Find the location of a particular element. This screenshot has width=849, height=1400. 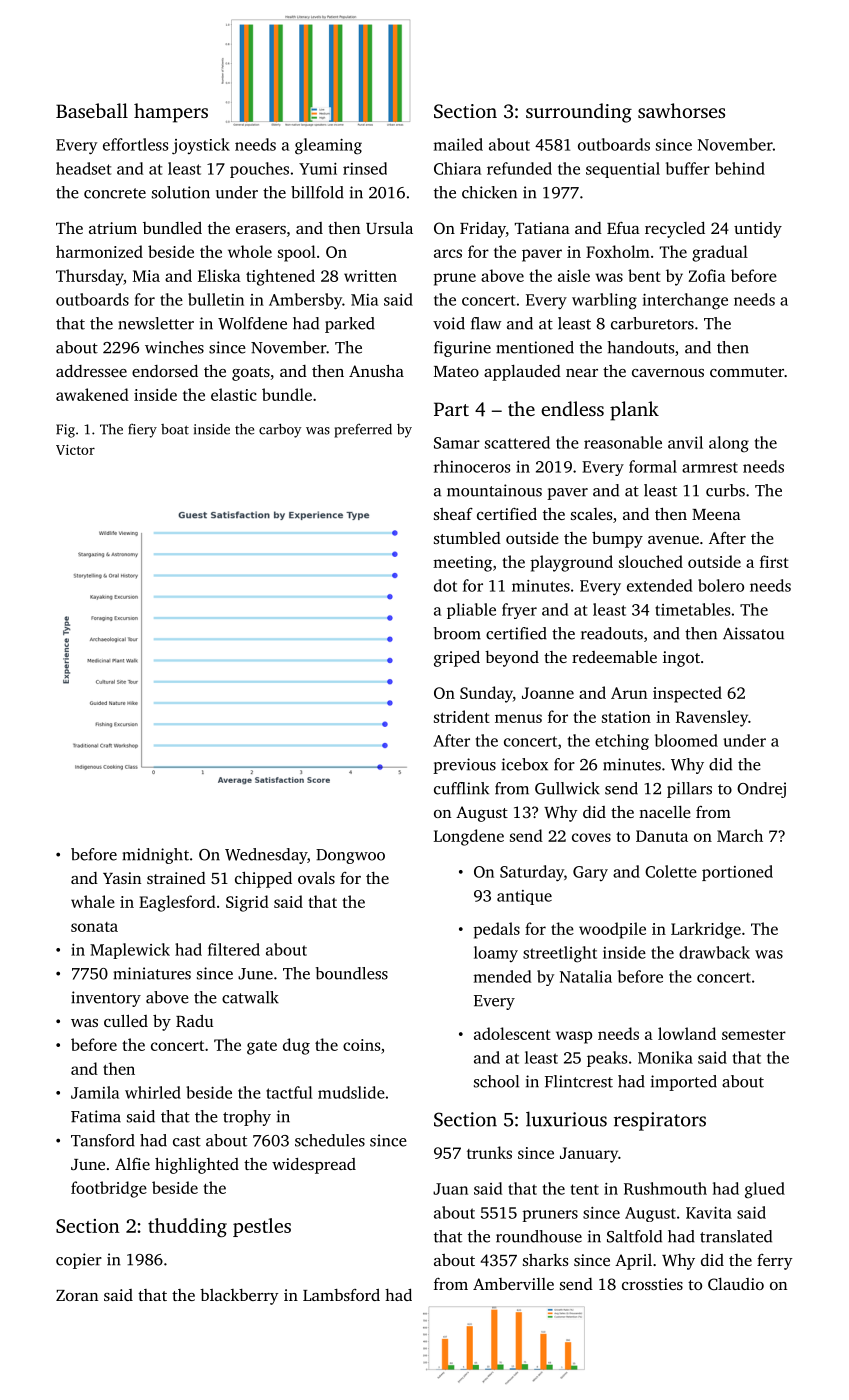

Claudio is located at coordinates (736, 1284).
